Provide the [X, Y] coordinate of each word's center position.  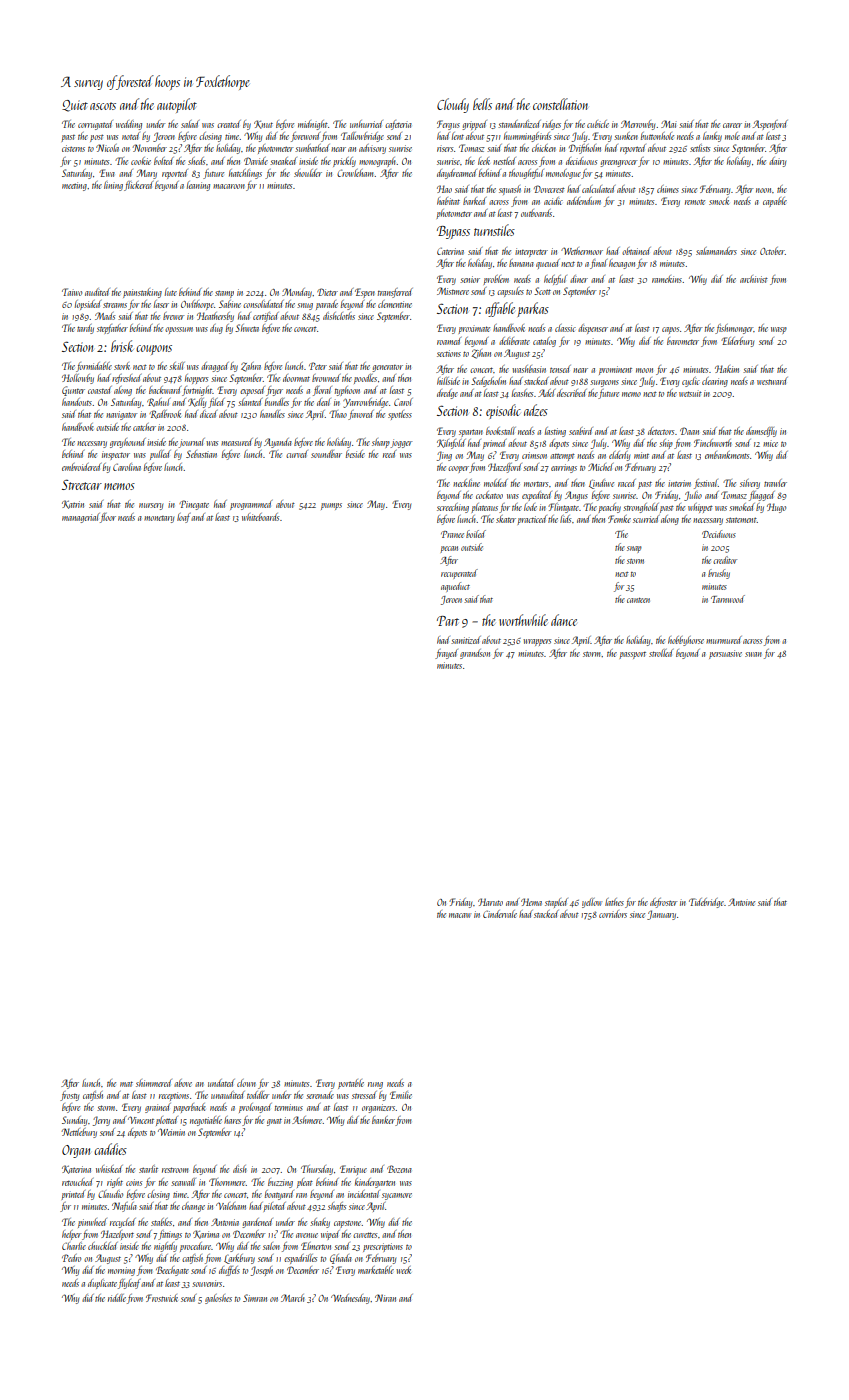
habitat [448, 201]
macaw [460, 915]
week [403, 1270]
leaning [198, 186]
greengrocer [618, 163]
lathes [614, 902]
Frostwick [162, 1298]
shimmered [154, 1083]
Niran [385, 1298]
